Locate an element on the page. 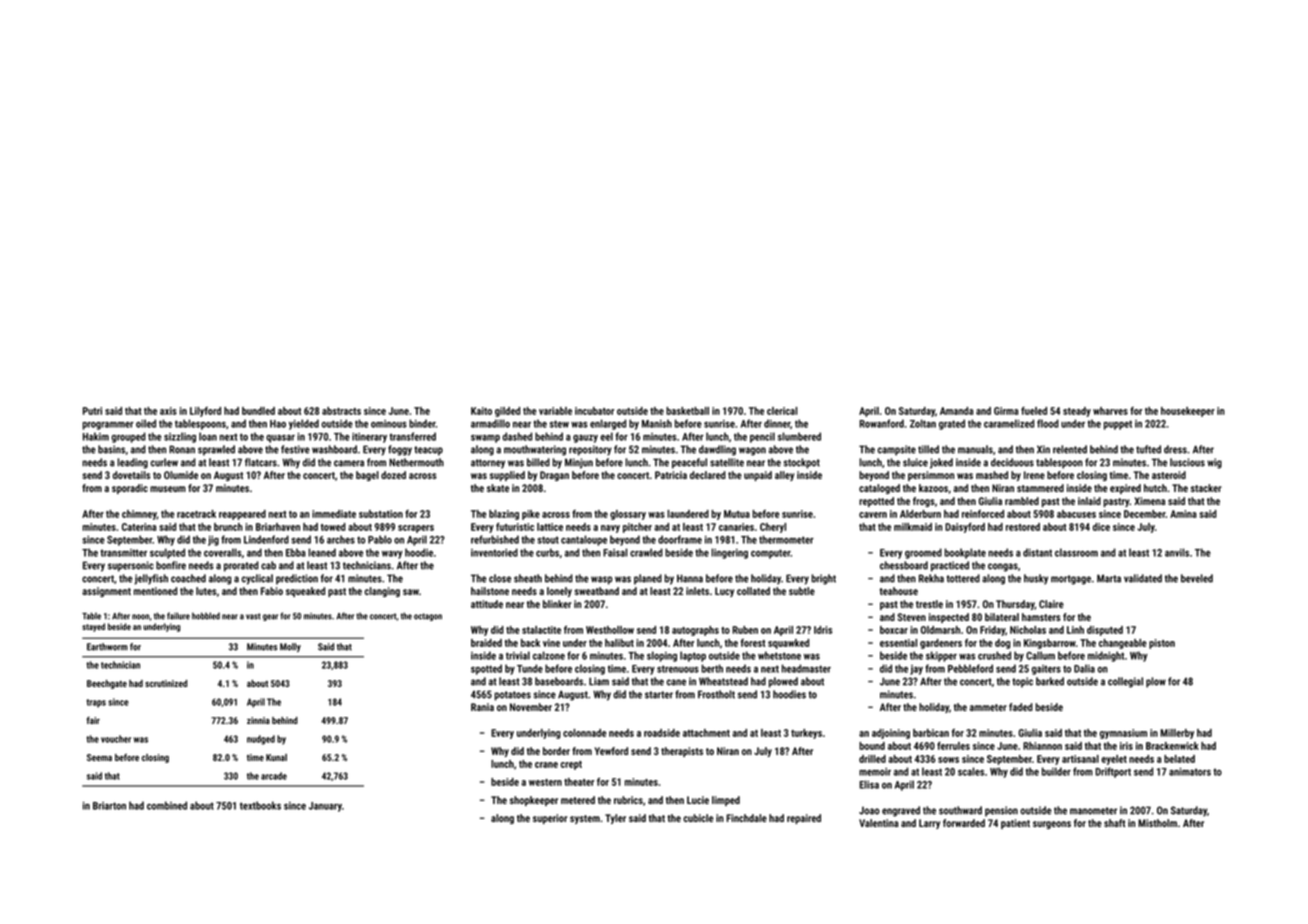 The width and height of the page is (1308, 924). itinerary is located at coordinates (369, 438).
